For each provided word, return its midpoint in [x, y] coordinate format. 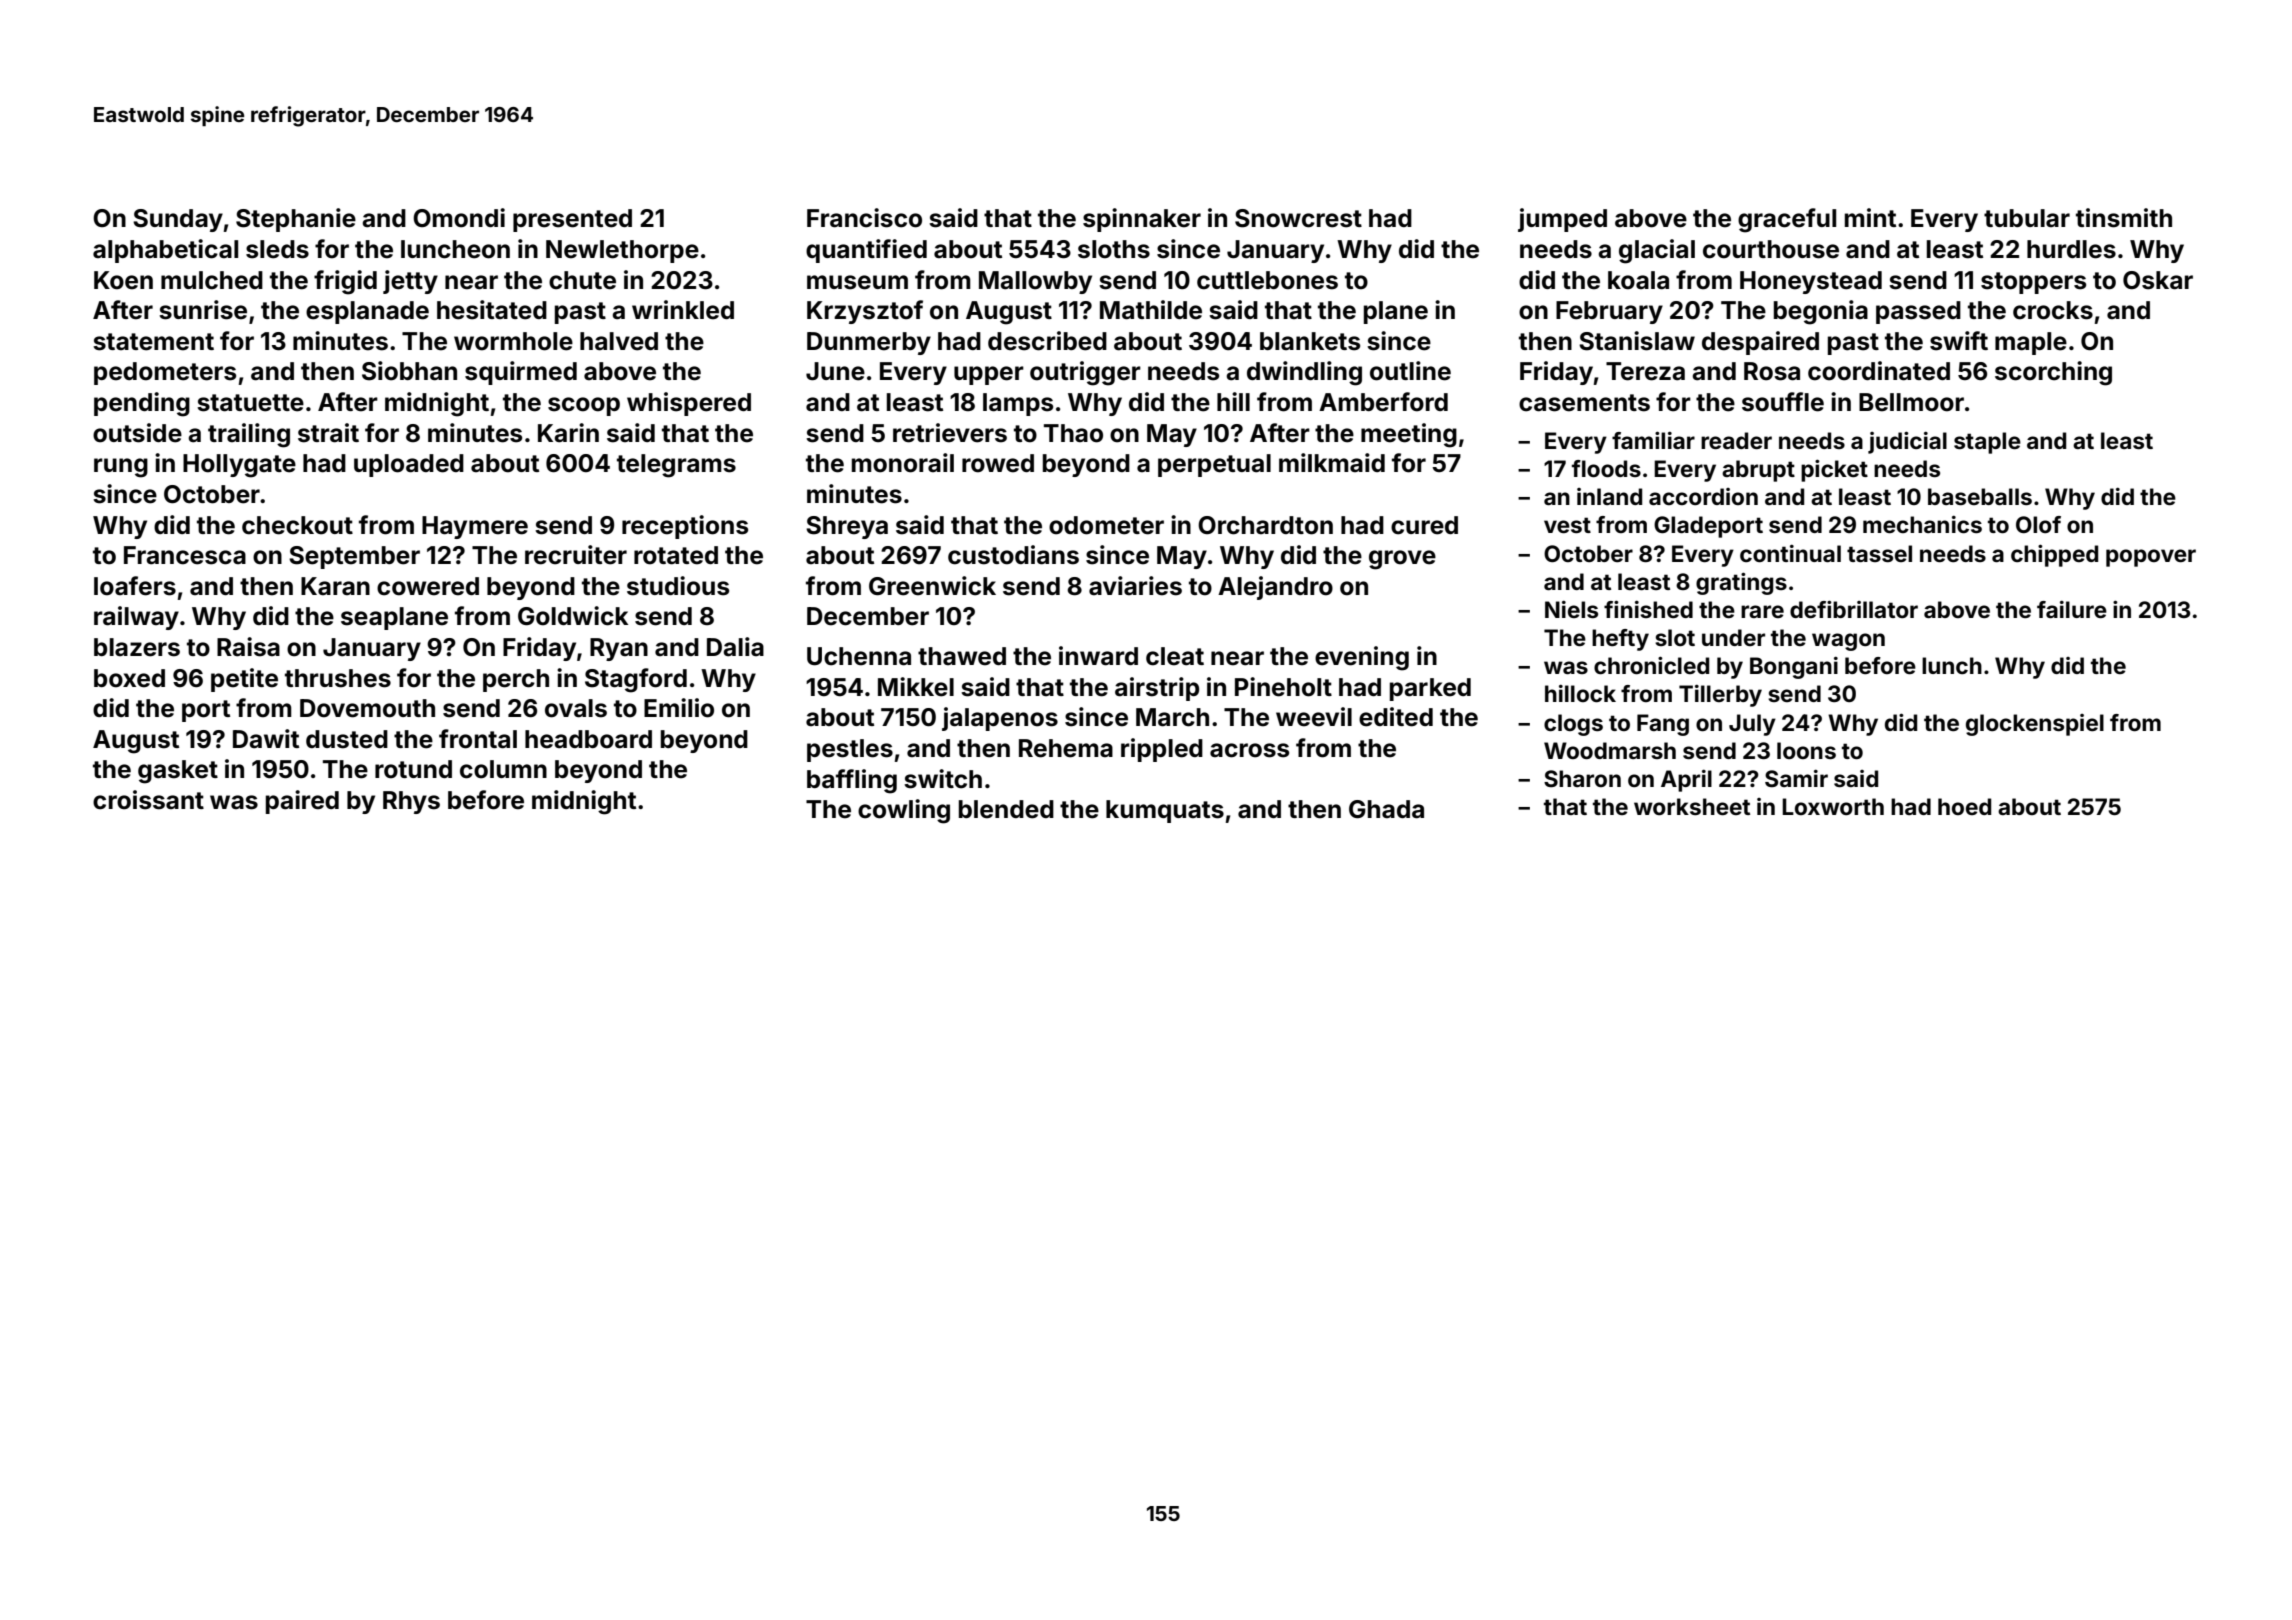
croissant [148, 800]
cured [1424, 525]
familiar [1653, 440]
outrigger [1085, 373]
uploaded [409, 465]
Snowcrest [1298, 218]
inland [1609, 496]
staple [1987, 443]
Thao [1073, 433]
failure [2072, 609]
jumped [1562, 220]
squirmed [521, 373]
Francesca [185, 555]
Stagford [636, 680]
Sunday [178, 220]
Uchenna [859, 656]
